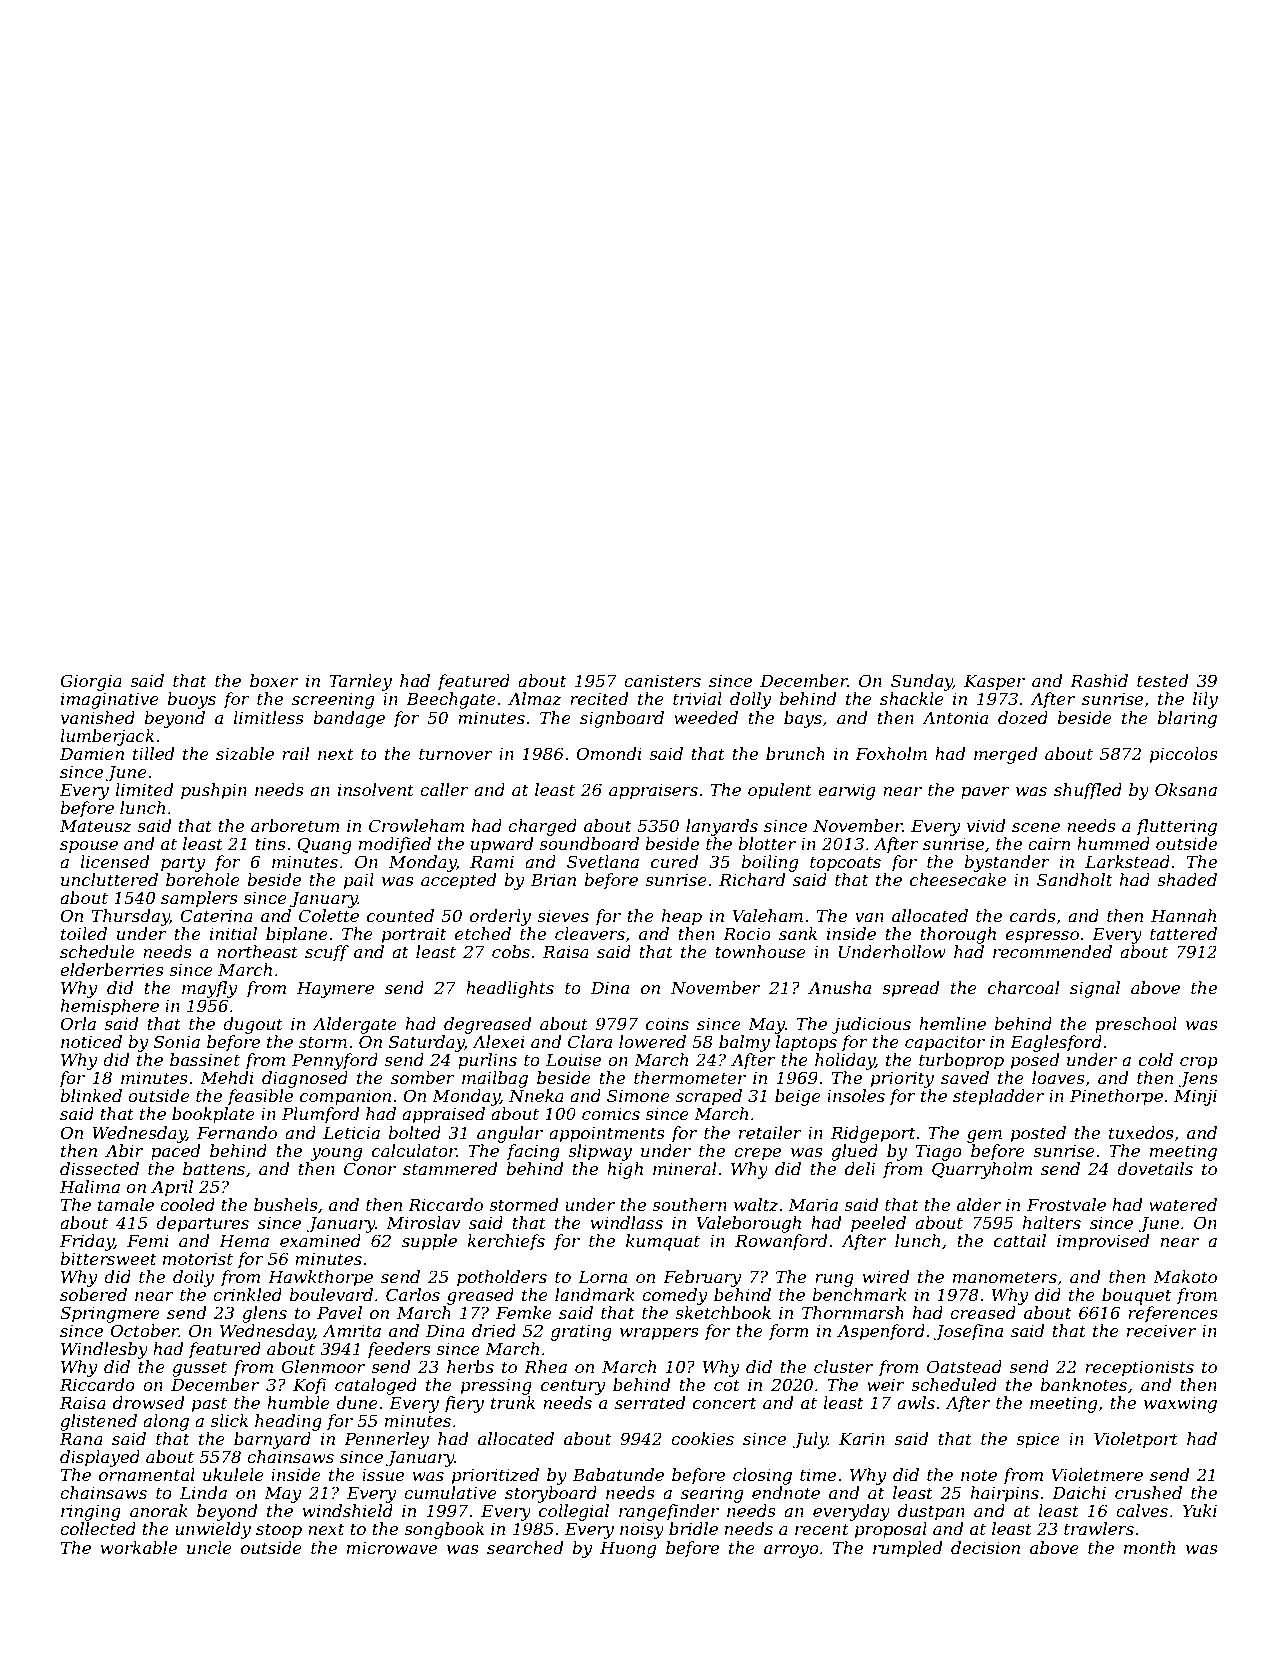  What do you see at coordinates (709, 1097) in the screenshot?
I see `scraped` at bounding box center [709, 1097].
